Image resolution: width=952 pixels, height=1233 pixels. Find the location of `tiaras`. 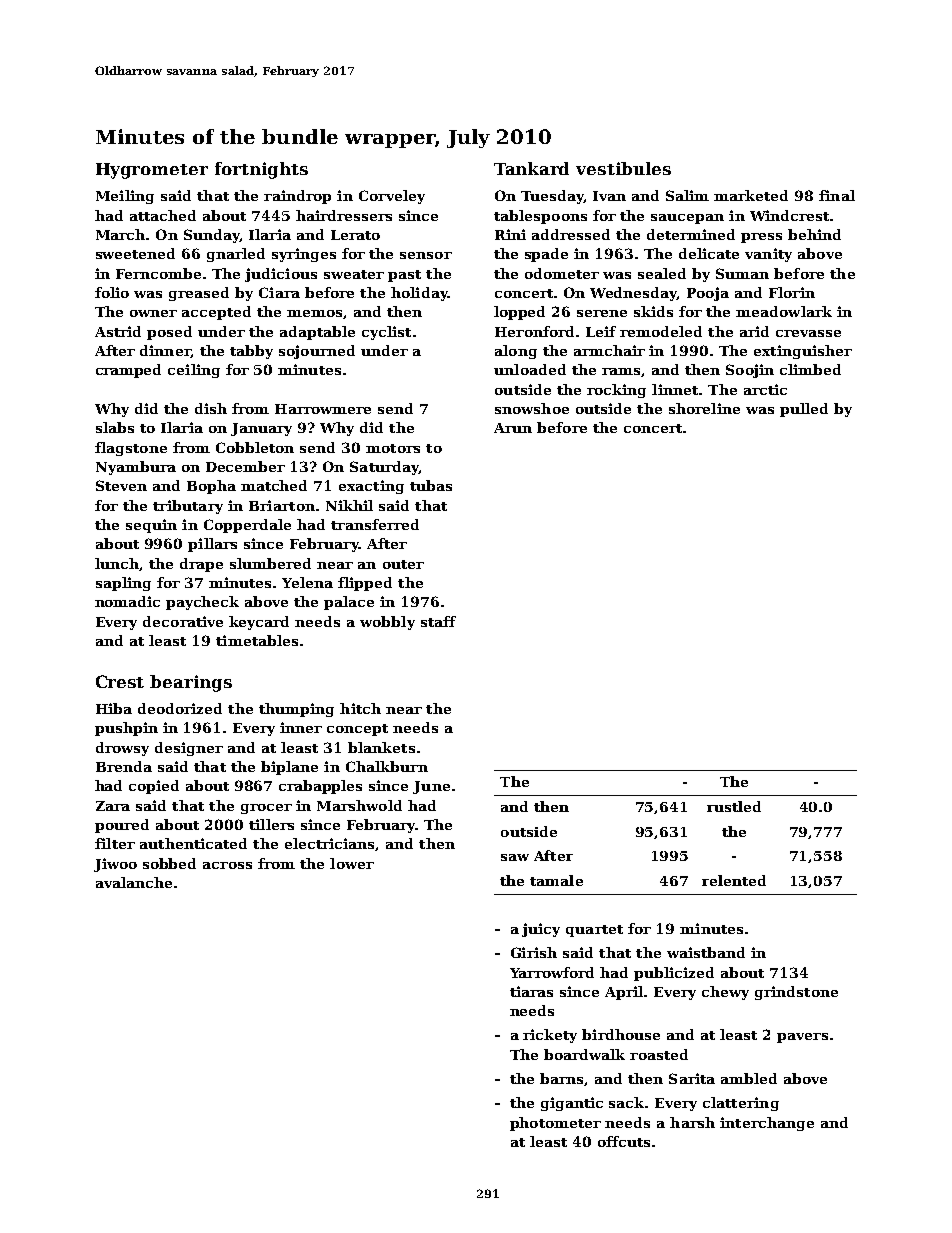

tiaras is located at coordinates (531, 991).
